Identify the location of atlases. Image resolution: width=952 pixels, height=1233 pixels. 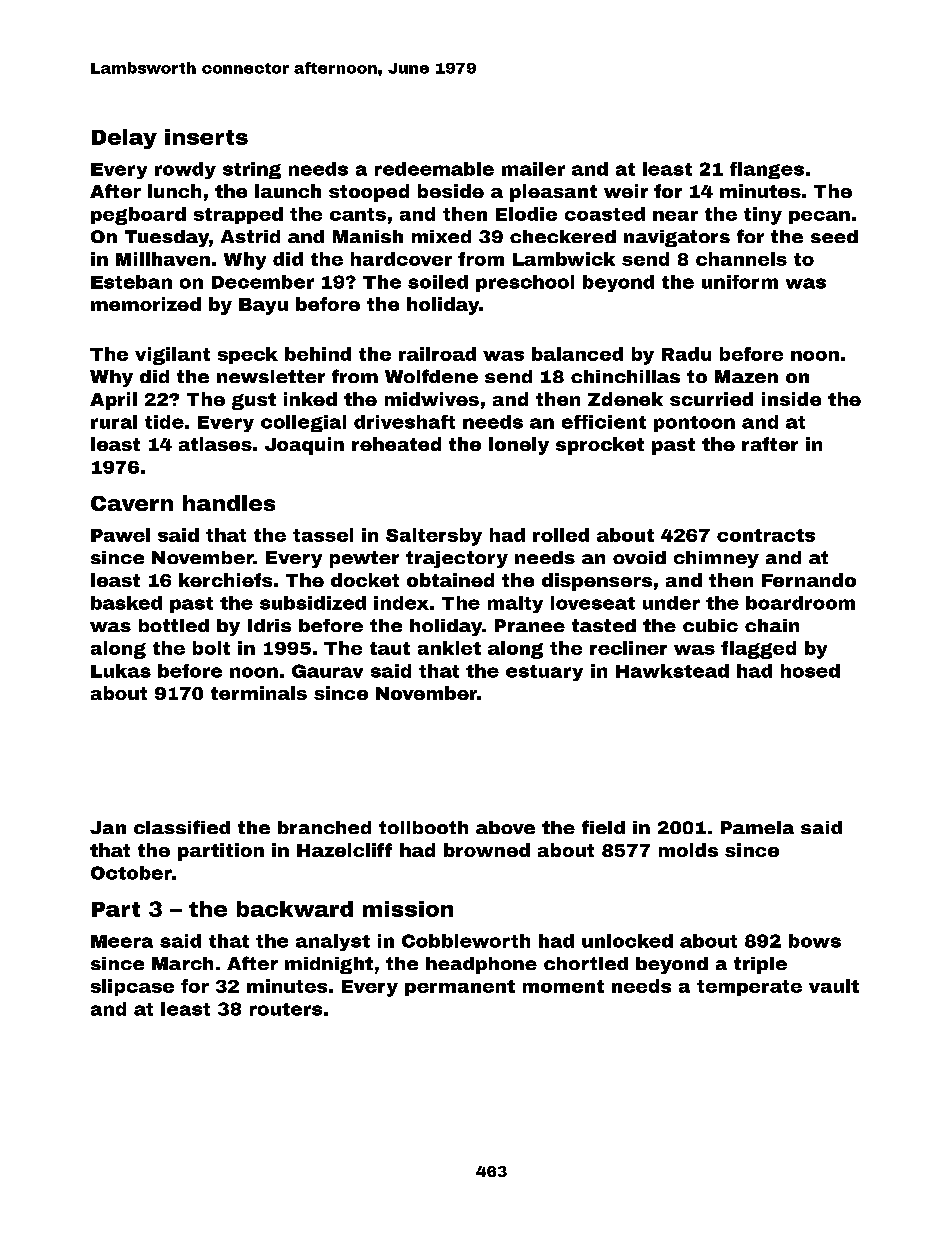
(215, 444).
